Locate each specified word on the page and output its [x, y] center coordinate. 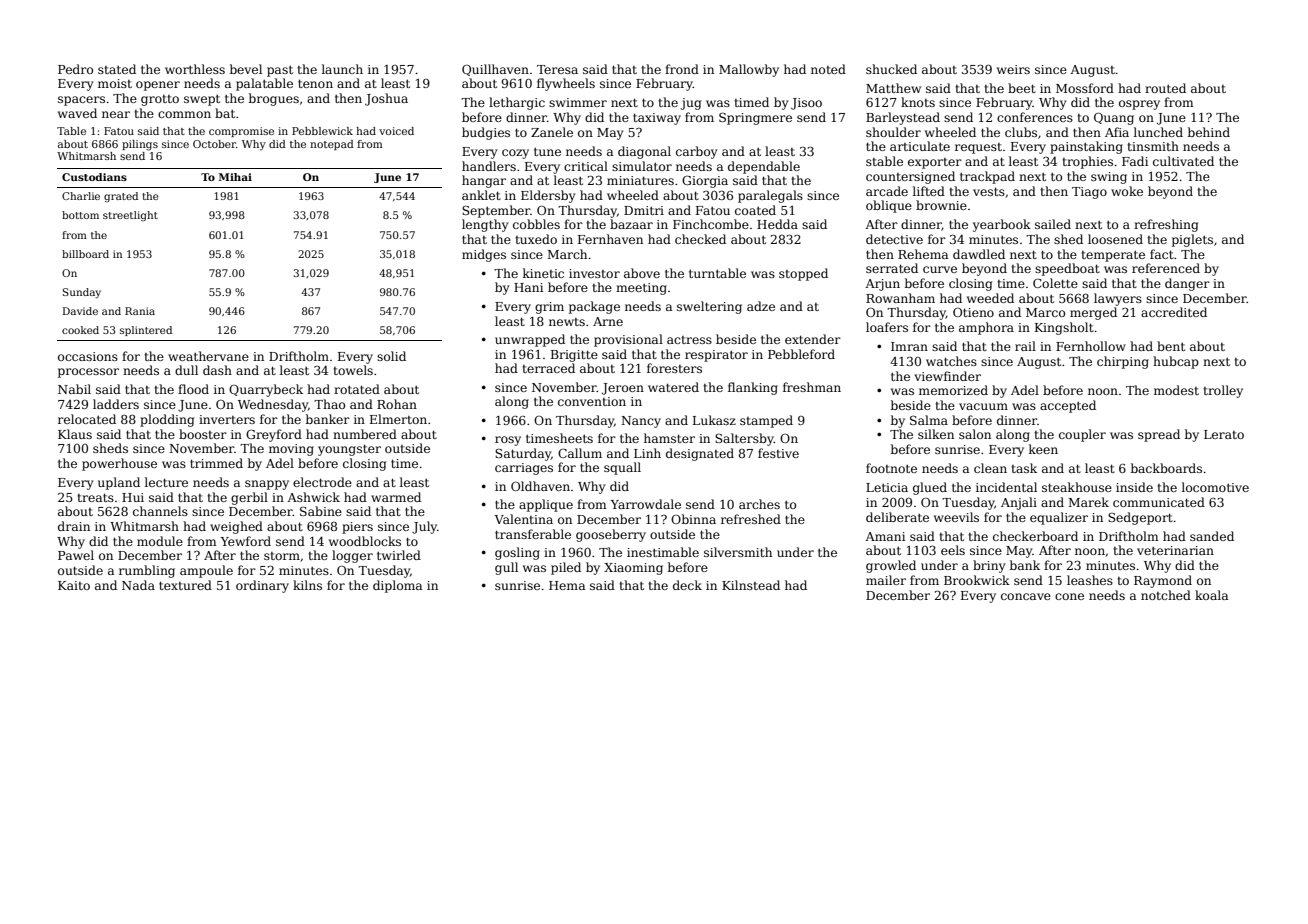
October [214, 144]
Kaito [74, 585]
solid [391, 356]
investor [594, 273]
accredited [1174, 312]
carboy [697, 152]
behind [1209, 132]
